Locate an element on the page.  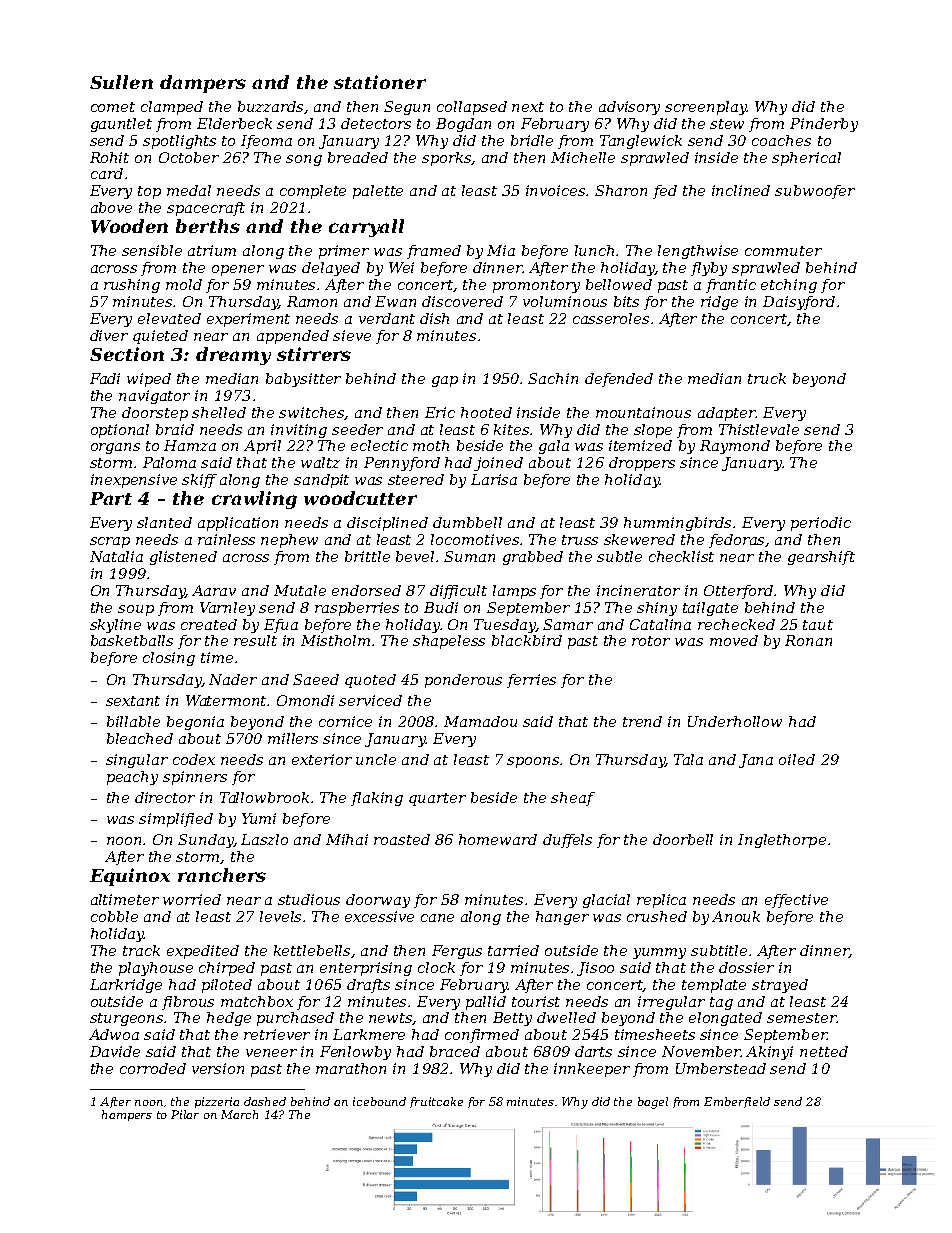
screenplay is located at coordinates (706, 108).
